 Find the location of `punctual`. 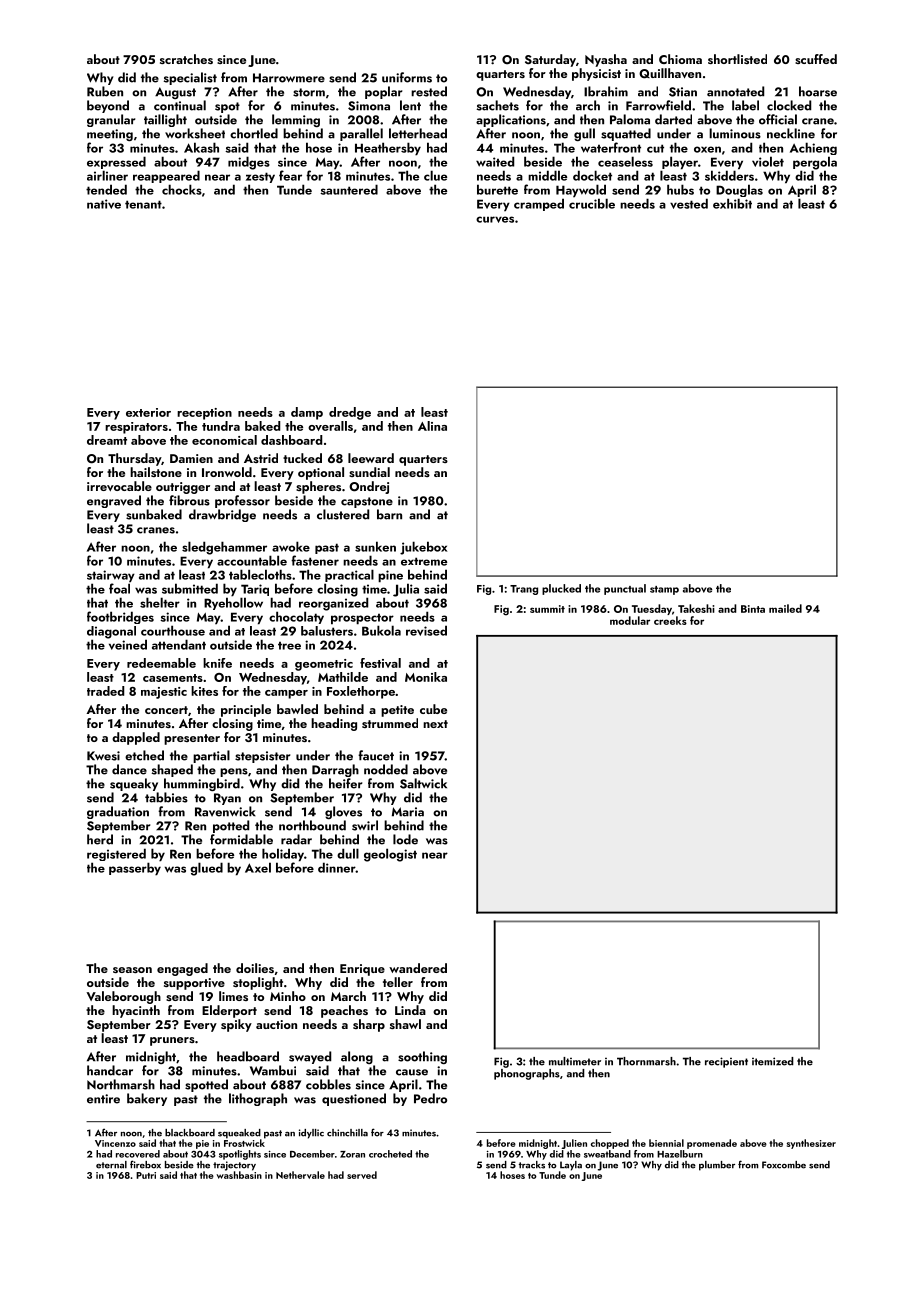

punctual is located at coordinates (625, 589).
